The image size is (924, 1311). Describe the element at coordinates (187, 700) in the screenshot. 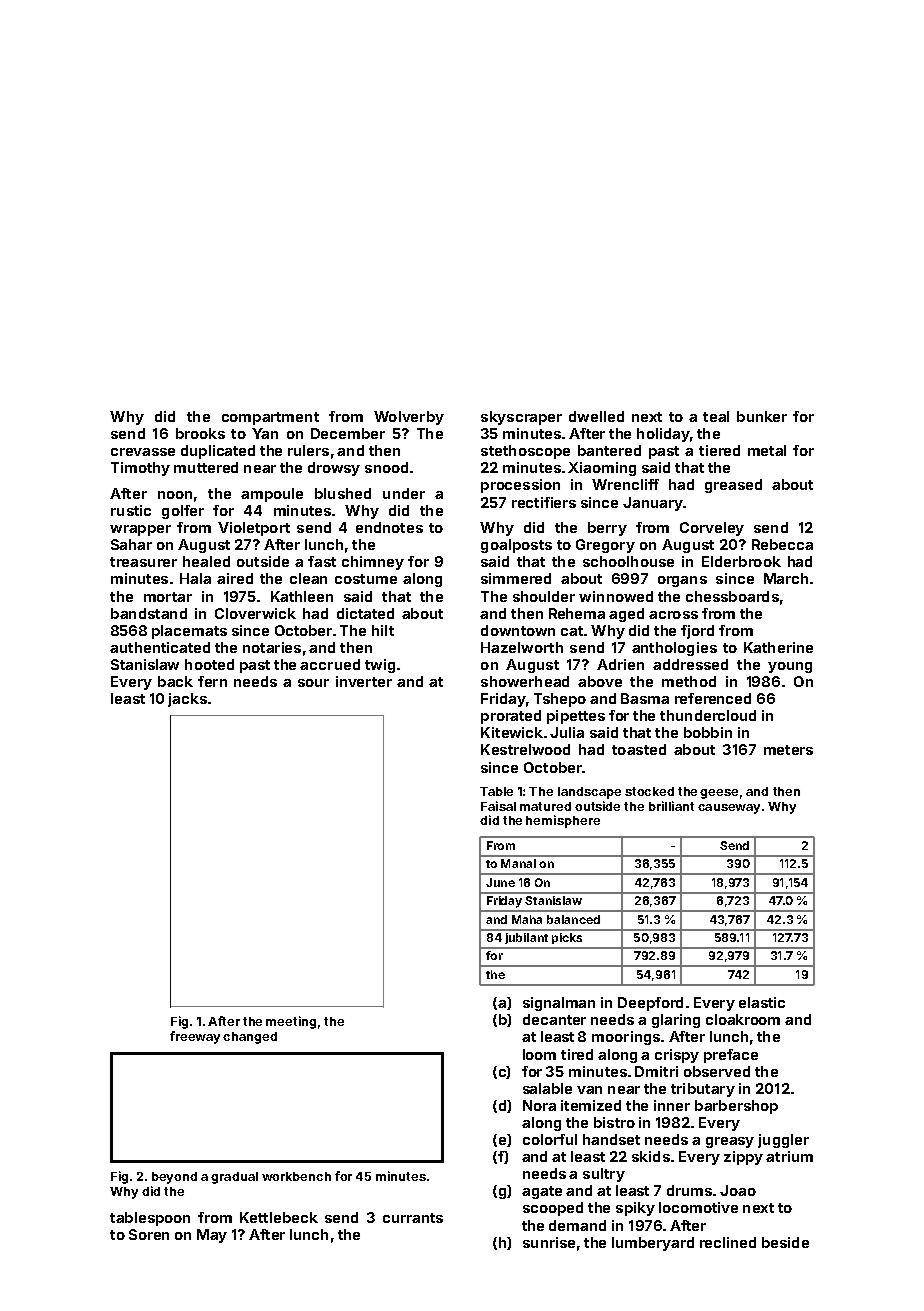

I see `jacks` at that location.
